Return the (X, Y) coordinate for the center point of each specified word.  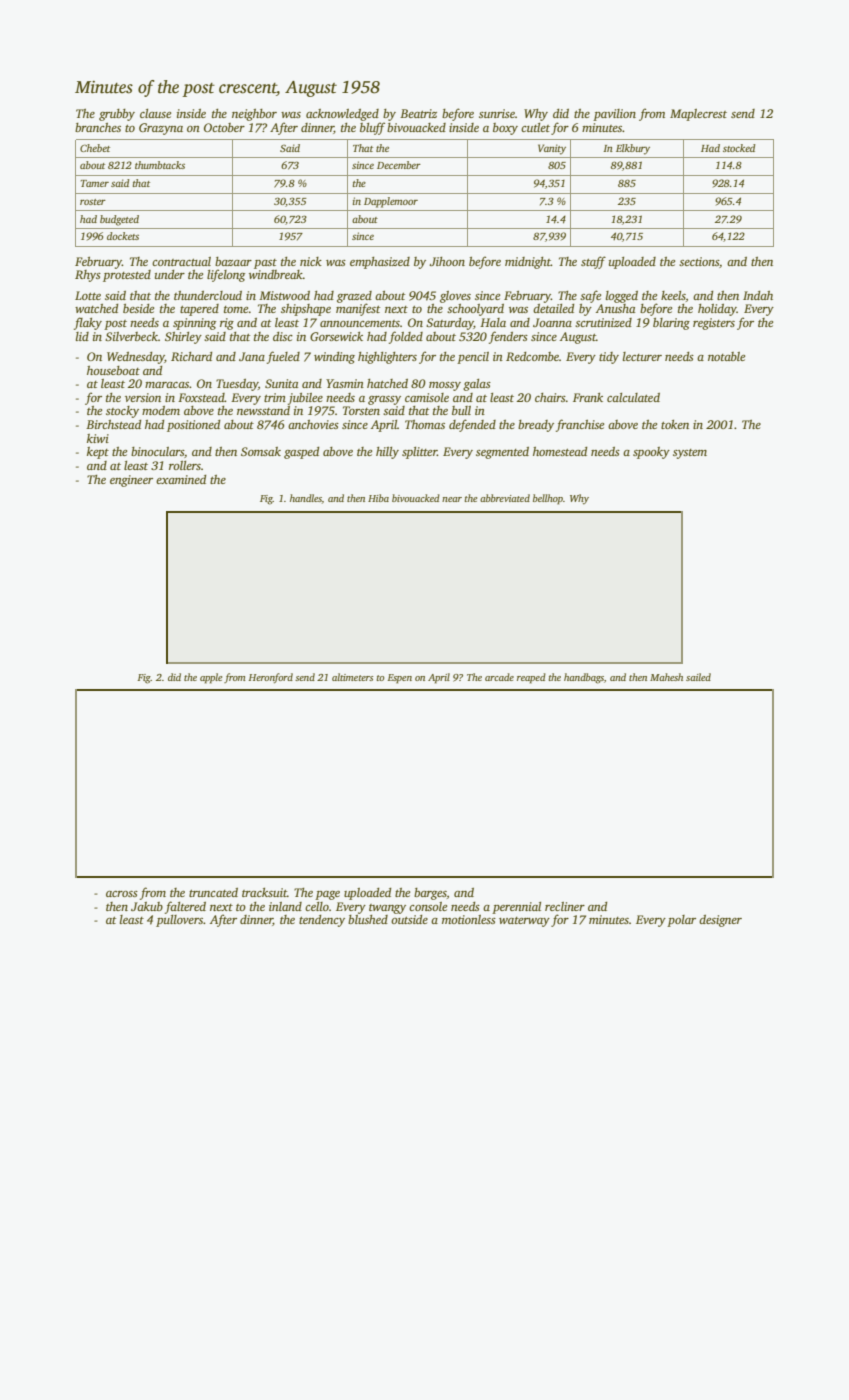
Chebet (95, 148)
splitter (419, 453)
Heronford (270, 678)
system (690, 454)
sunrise (497, 113)
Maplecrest (698, 115)
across (122, 894)
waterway (524, 922)
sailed (698, 677)
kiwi (98, 438)
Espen (400, 679)
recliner (565, 906)
